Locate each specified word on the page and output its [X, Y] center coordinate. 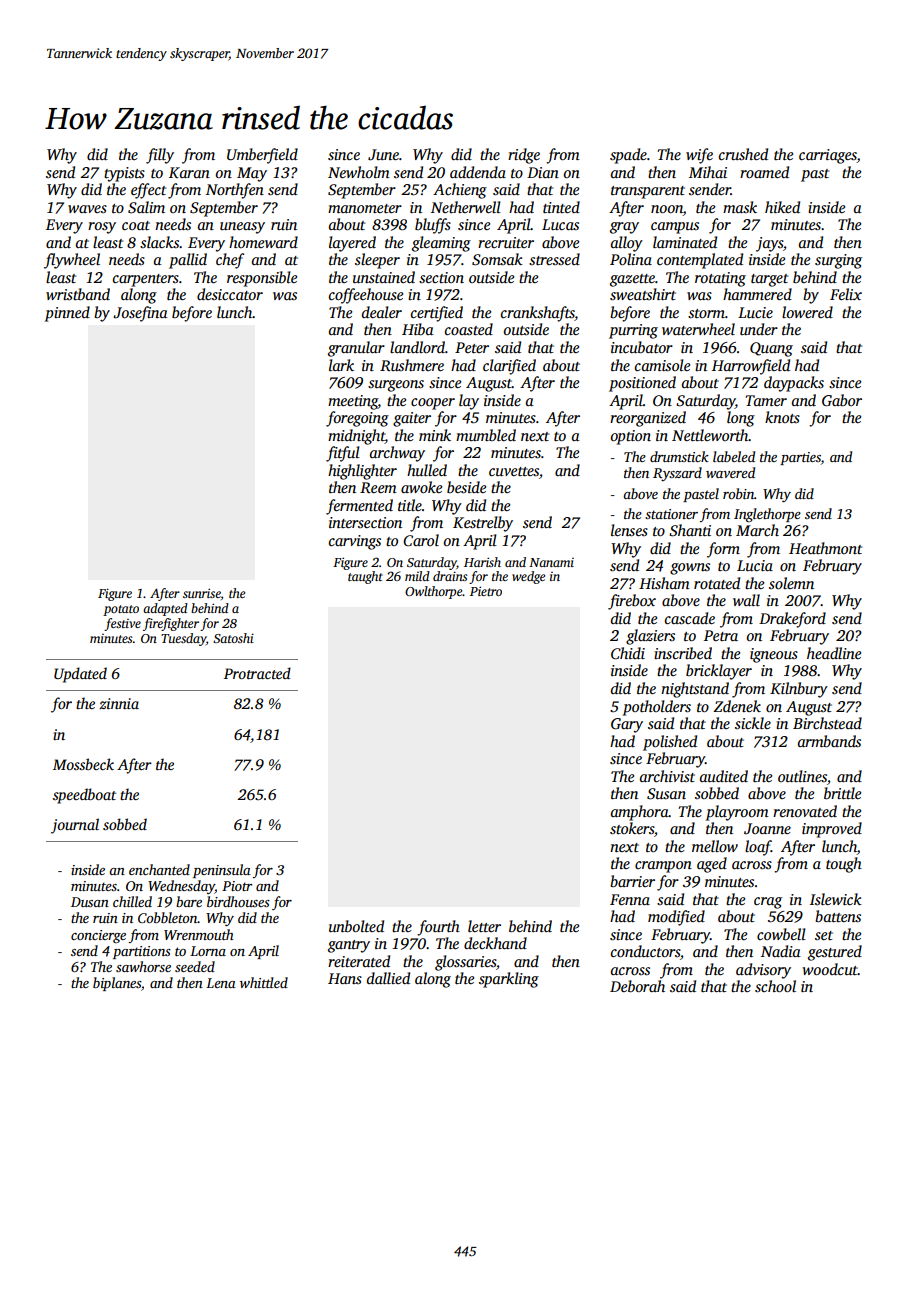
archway [397, 454]
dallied [388, 978]
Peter [472, 347]
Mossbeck [83, 764]
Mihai [708, 172]
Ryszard [677, 474]
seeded [195, 966]
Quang [771, 349]
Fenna [630, 899]
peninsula [222, 871]
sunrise [202, 593]
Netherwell [466, 207]
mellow [715, 846]
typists [124, 174]
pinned [67, 314]
